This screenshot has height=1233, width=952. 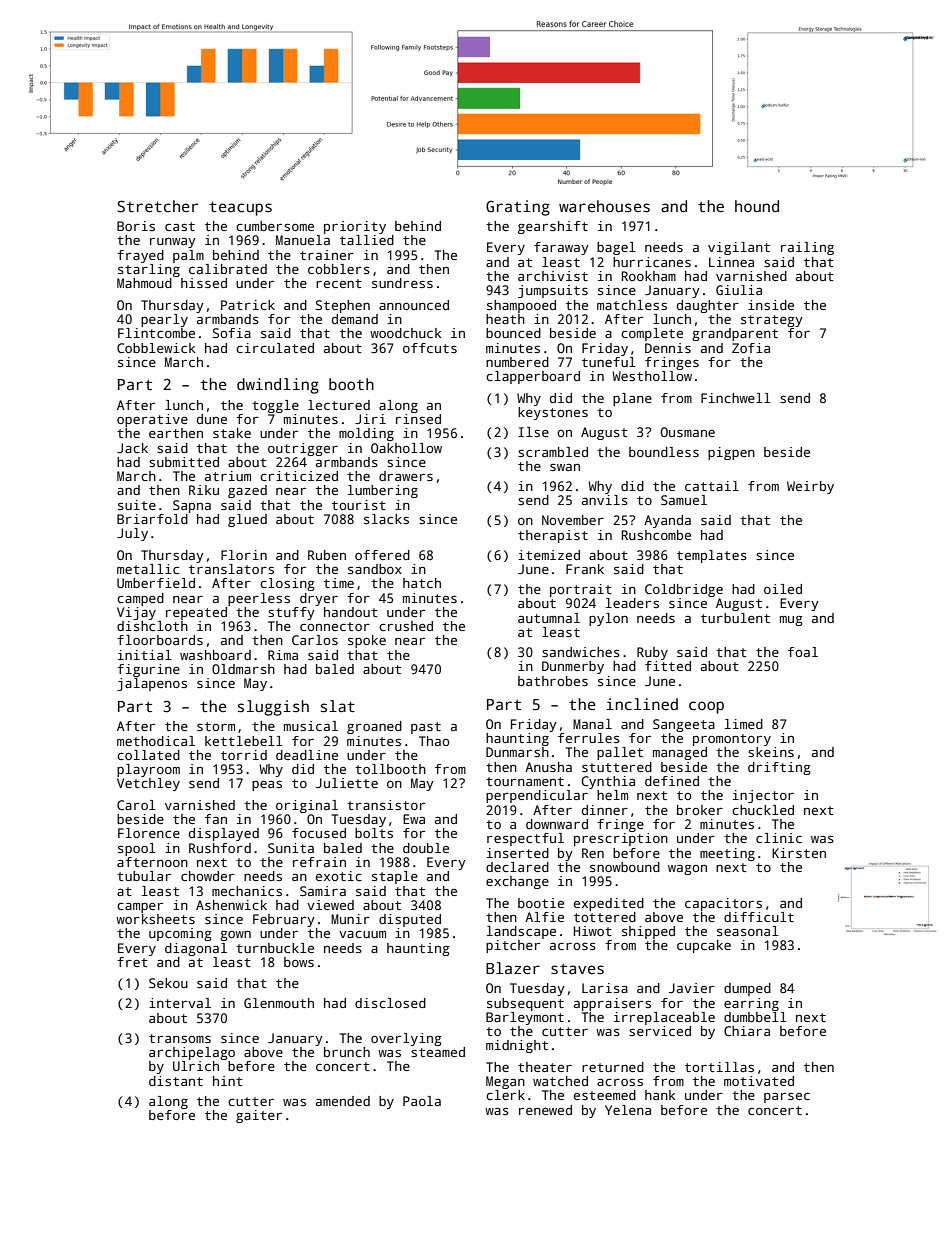 What do you see at coordinates (807, 248) in the screenshot?
I see `railing` at bounding box center [807, 248].
